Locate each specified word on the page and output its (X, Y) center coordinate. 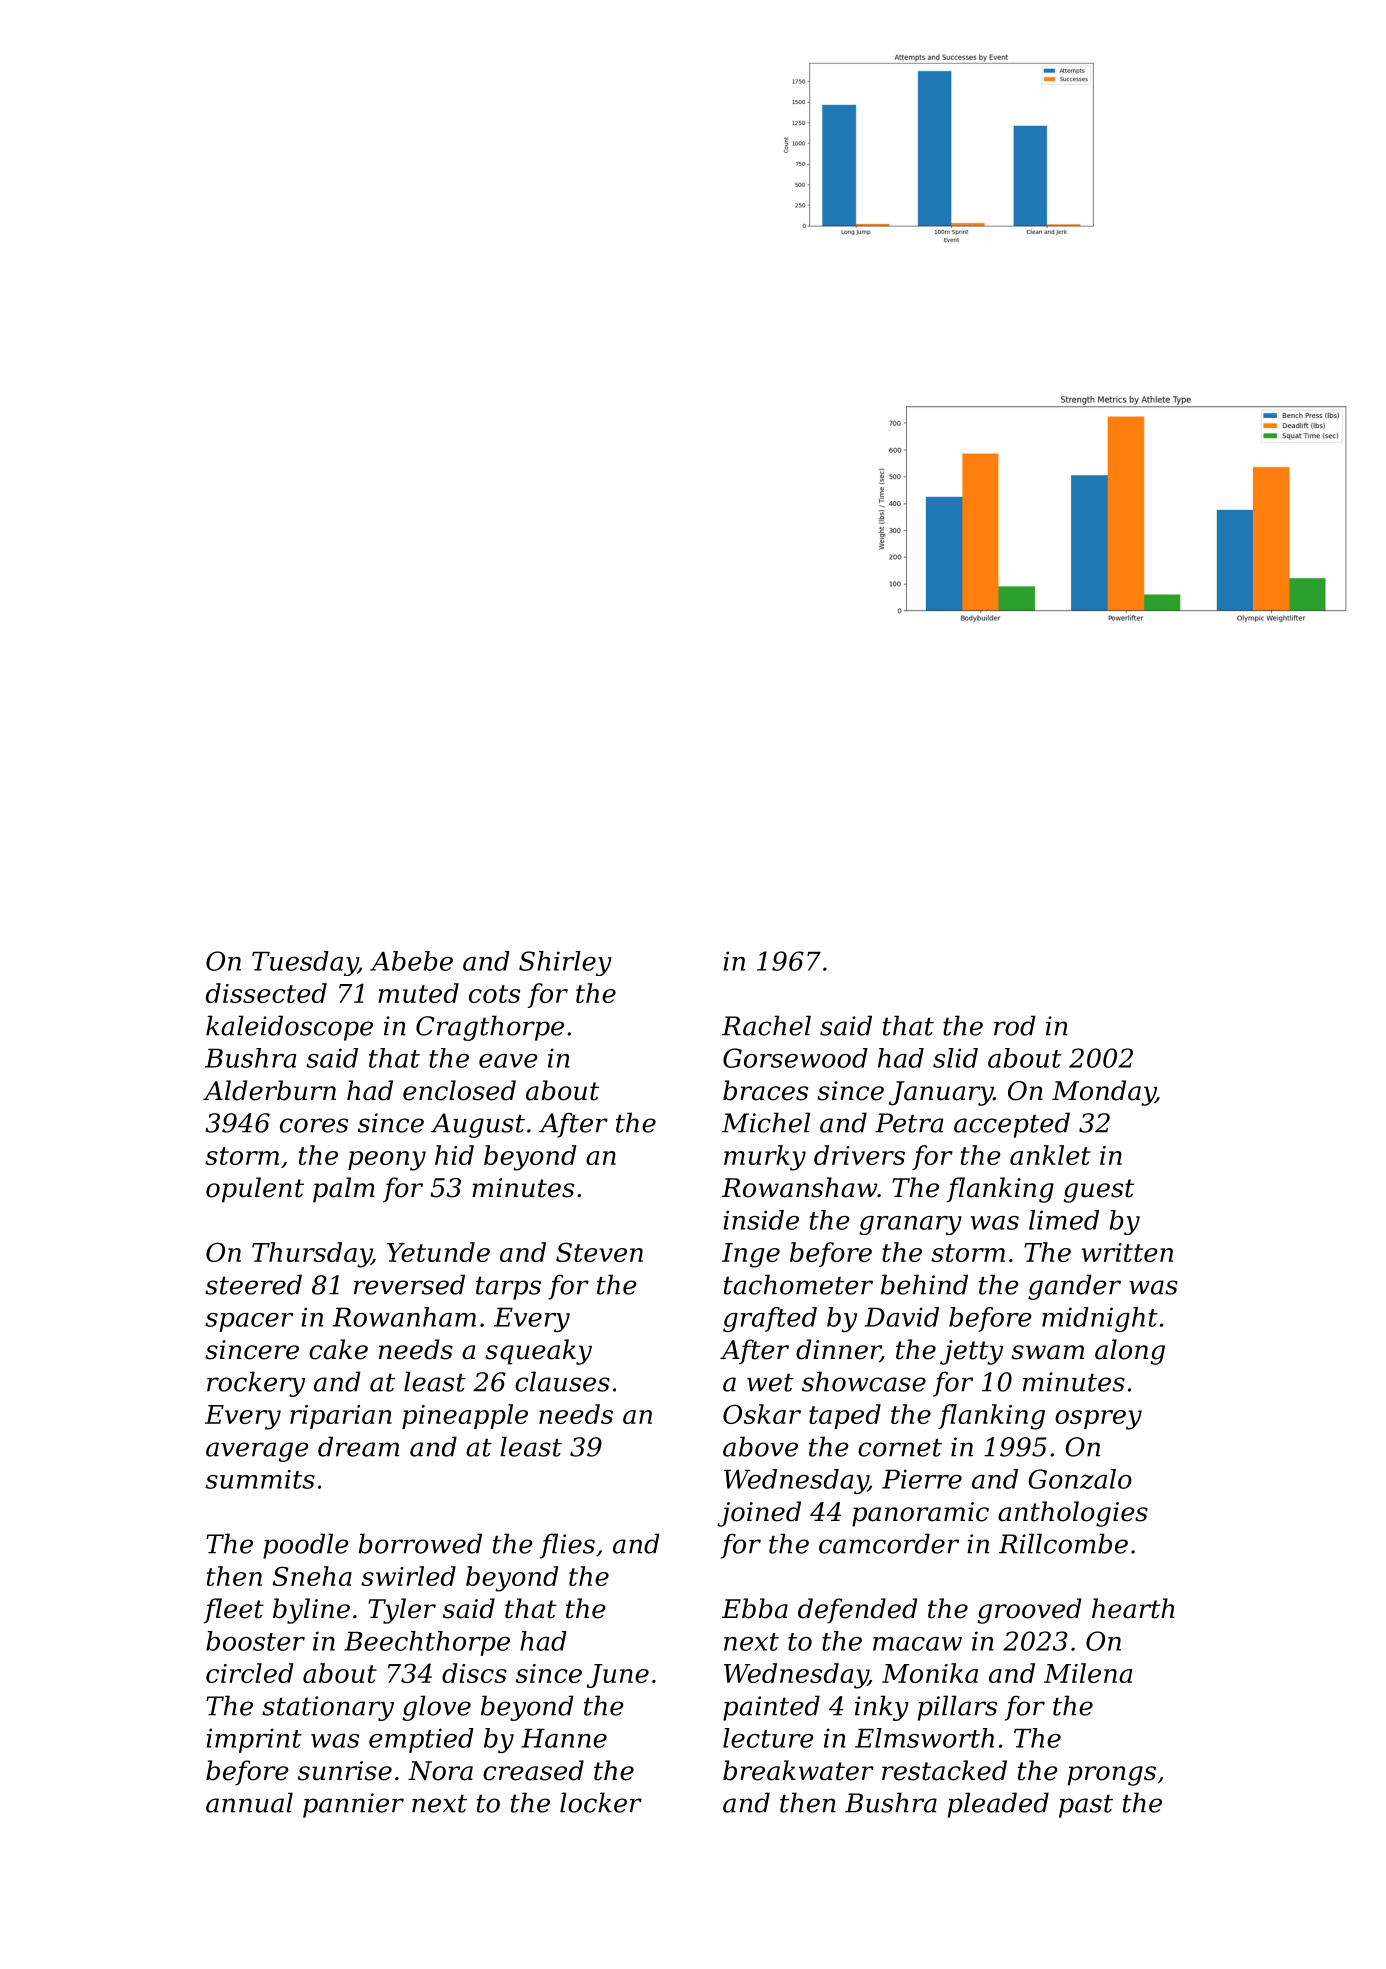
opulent (255, 1190)
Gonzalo (1080, 1479)
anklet (1050, 1155)
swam (1047, 1352)
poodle (306, 1546)
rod (1015, 1025)
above (760, 1446)
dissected (266, 993)
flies (567, 1546)
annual (249, 1802)
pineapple (465, 1416)
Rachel (766, 1025)
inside (761, 1220)
